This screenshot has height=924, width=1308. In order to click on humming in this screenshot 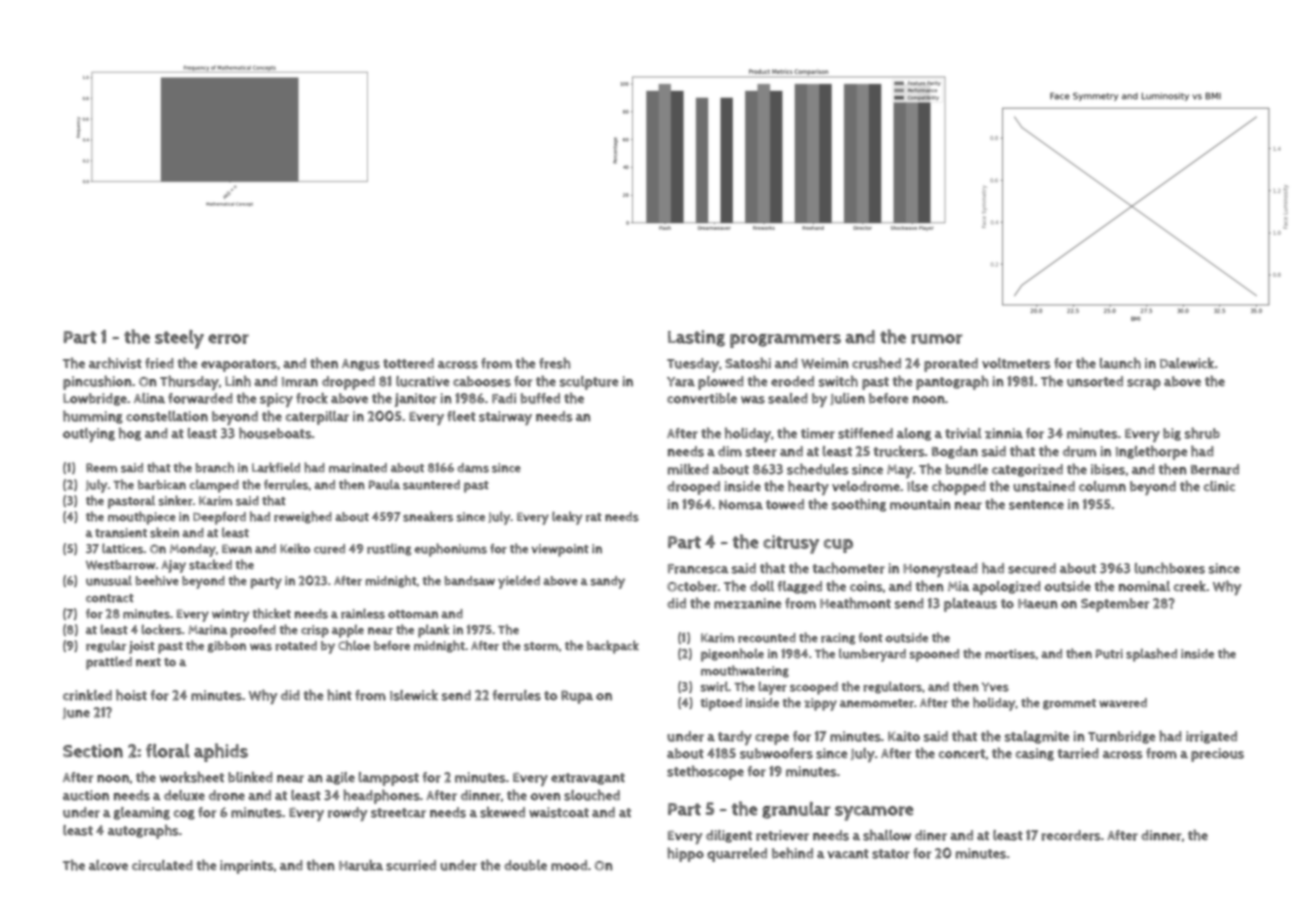, I will do `click(93, 417)`.
